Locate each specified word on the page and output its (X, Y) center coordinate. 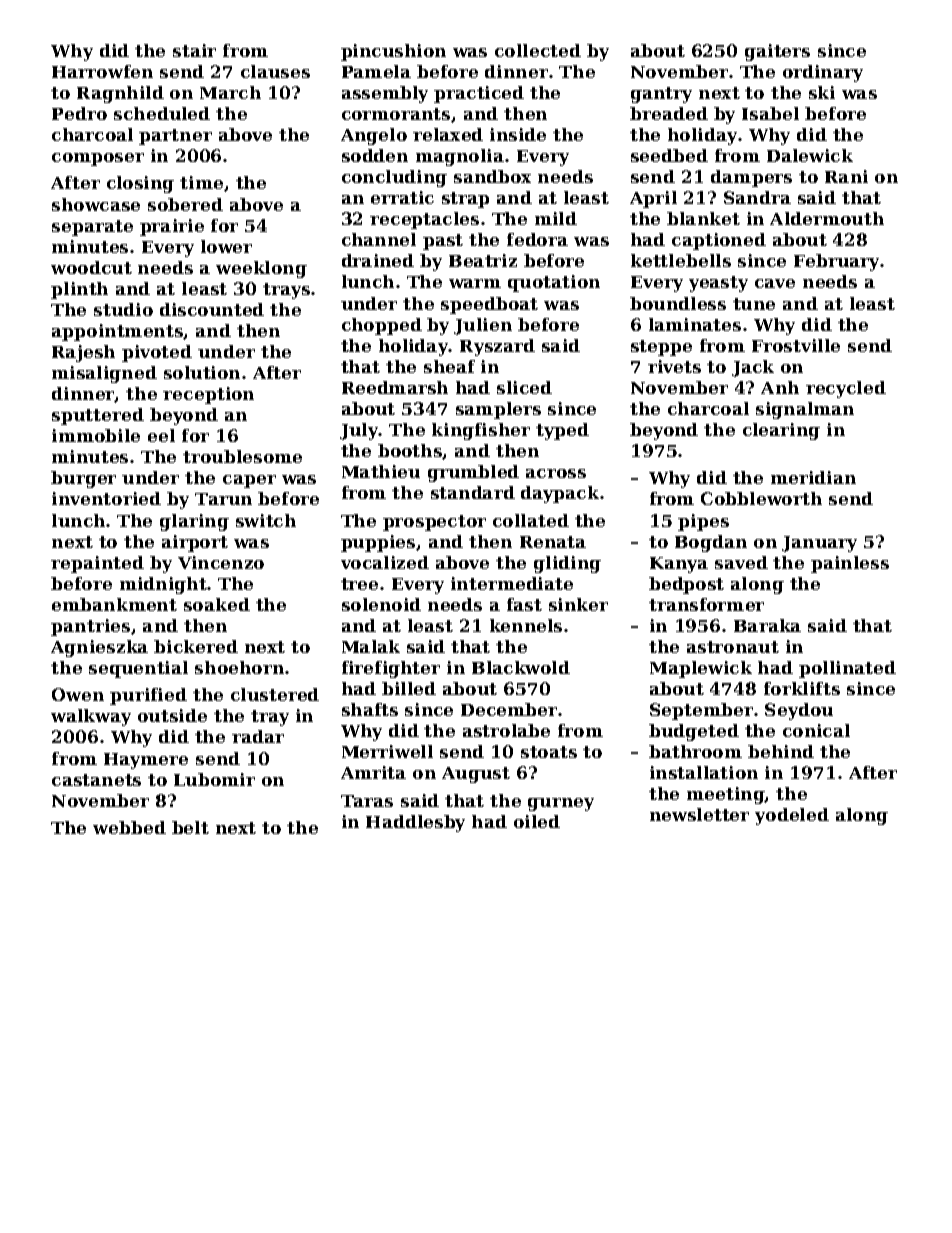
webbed (129, 827)
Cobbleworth (761, 498)
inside (518, 134)
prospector (434, 523)
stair (194, 50)
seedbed (669, 155)
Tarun (223, 499)
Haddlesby (415, 823)
